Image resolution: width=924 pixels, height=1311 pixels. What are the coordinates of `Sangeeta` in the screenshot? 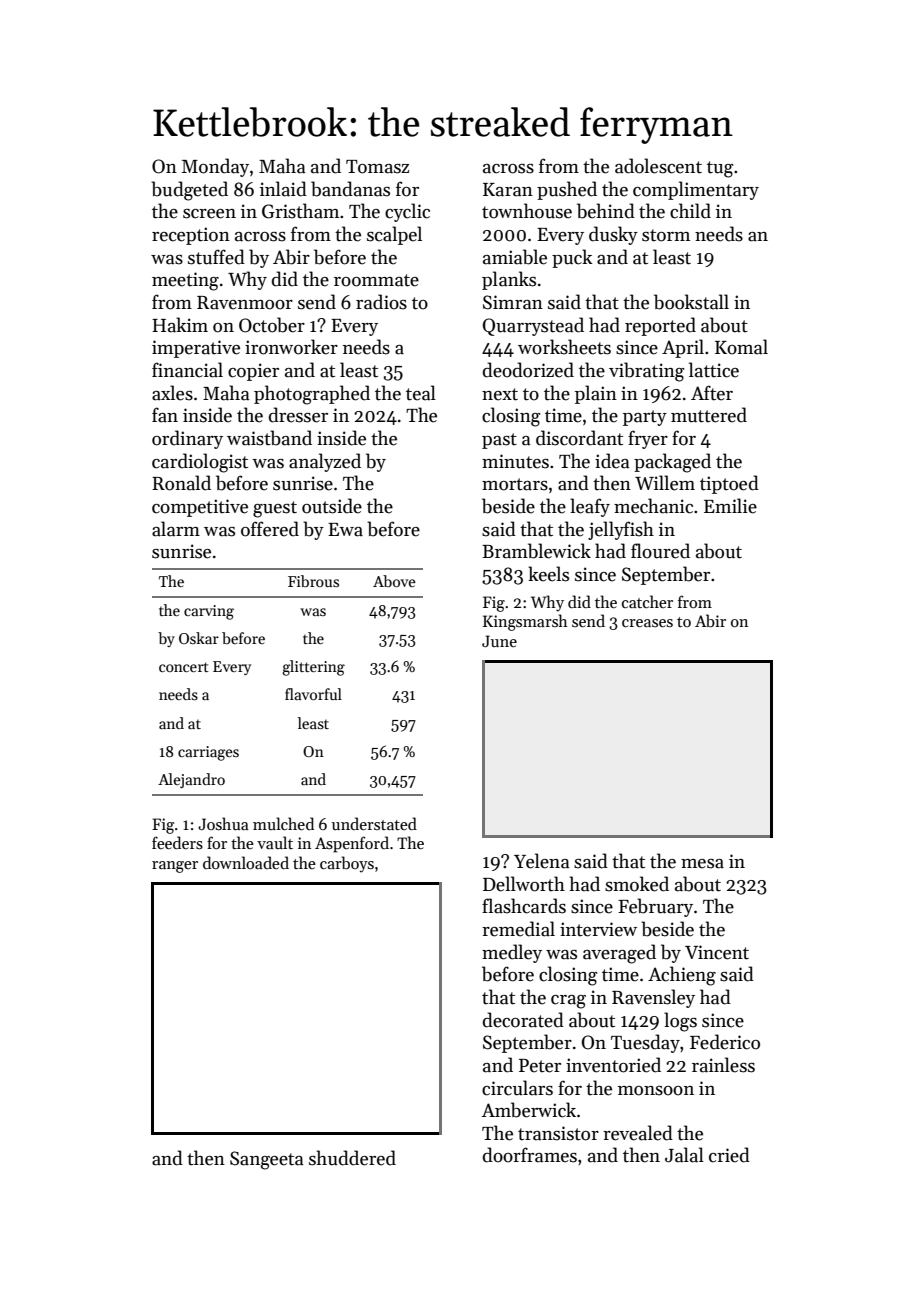 It's located at (267, 1160).
